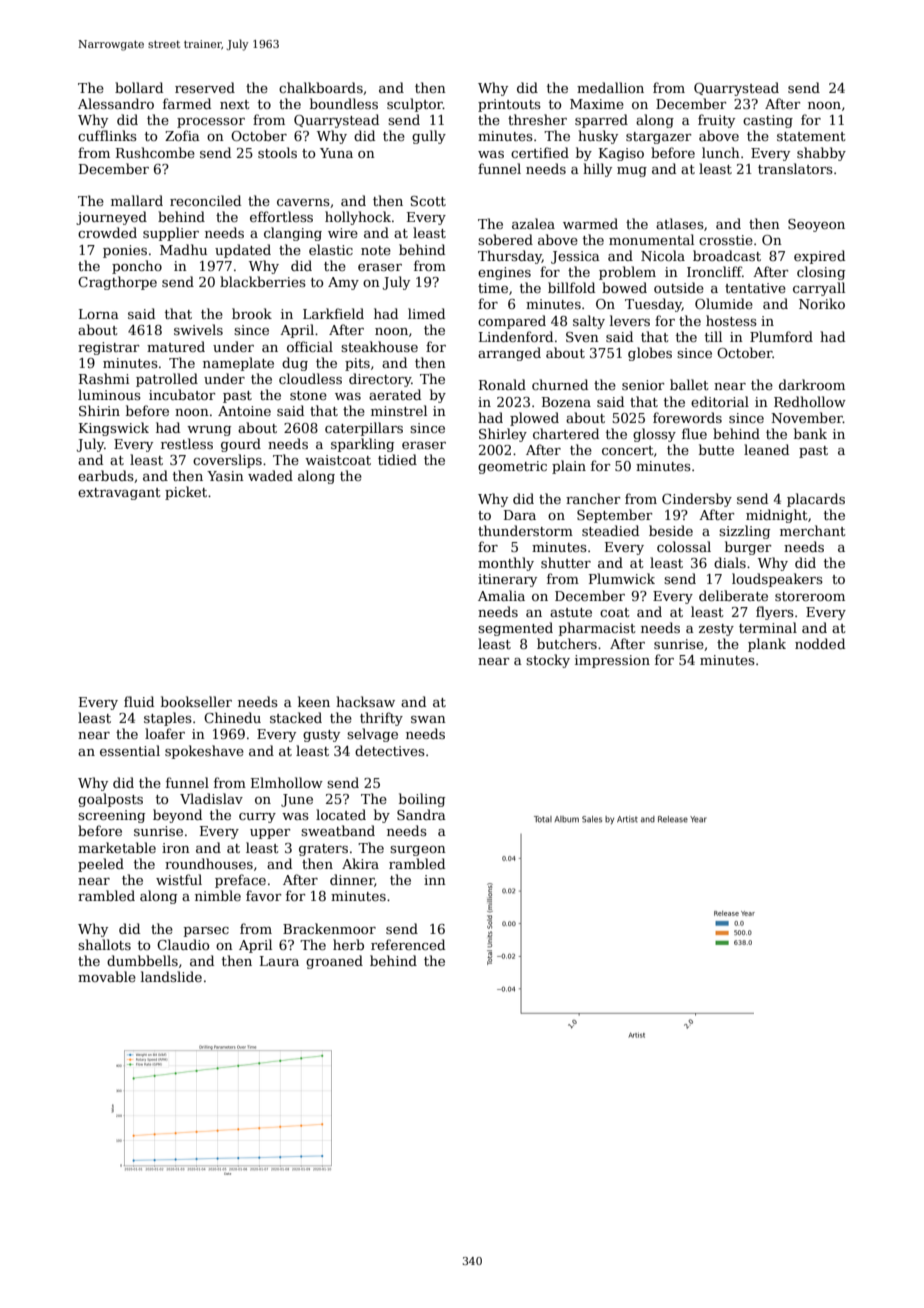 The image size is (924, 1308). I want to click on clanging, so click(293, 234).
